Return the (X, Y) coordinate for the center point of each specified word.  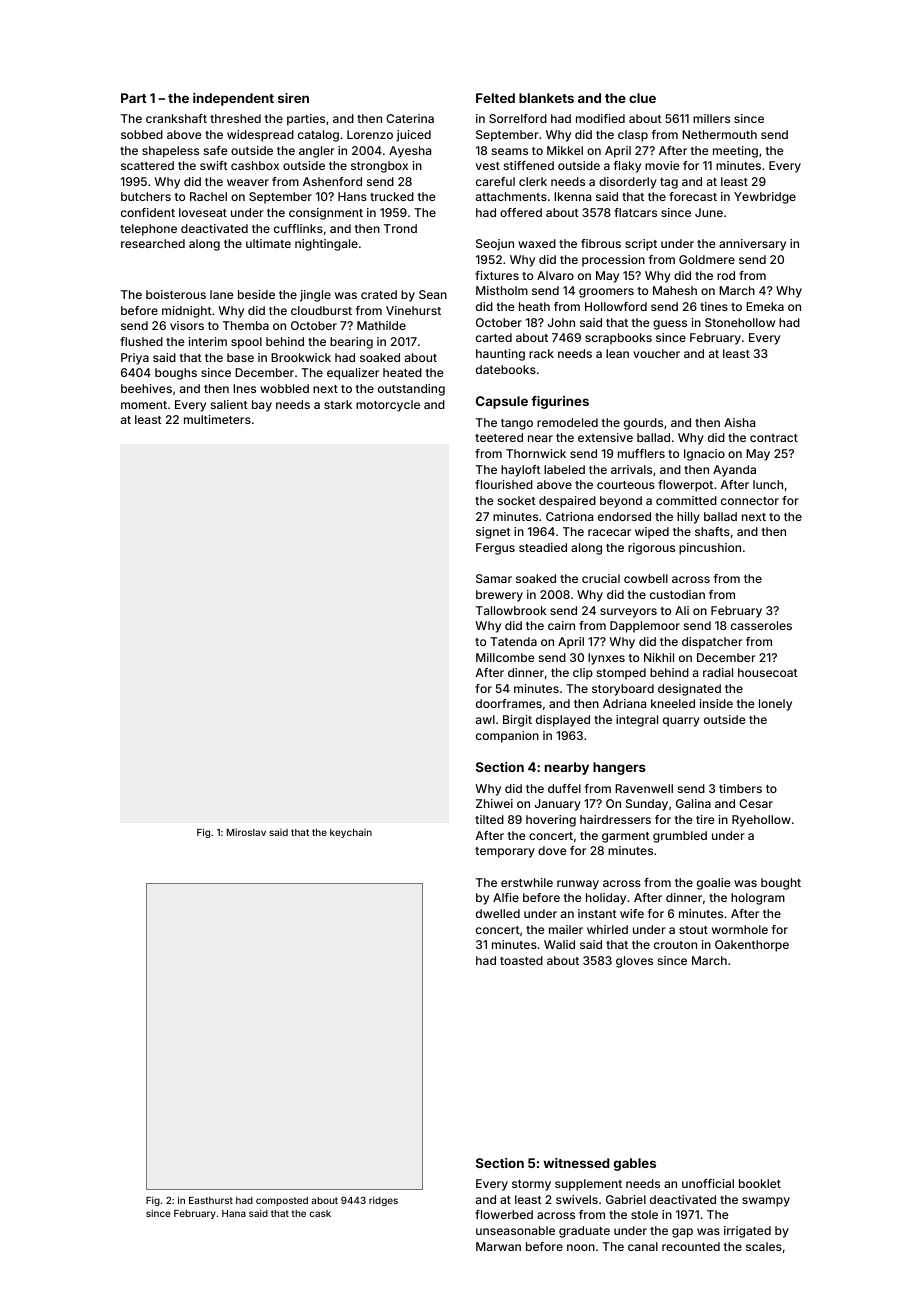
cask (320, 1213)
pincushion (710, 549)
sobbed (142, 134)
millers (711, 118)
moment (144, 405)
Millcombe (505, 657)
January (558, 805)
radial (718, 672)
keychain (351, 833)
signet (493, 533)
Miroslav (246, 832)
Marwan (498, 1246)
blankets (546, 98)
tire (705, 819)
